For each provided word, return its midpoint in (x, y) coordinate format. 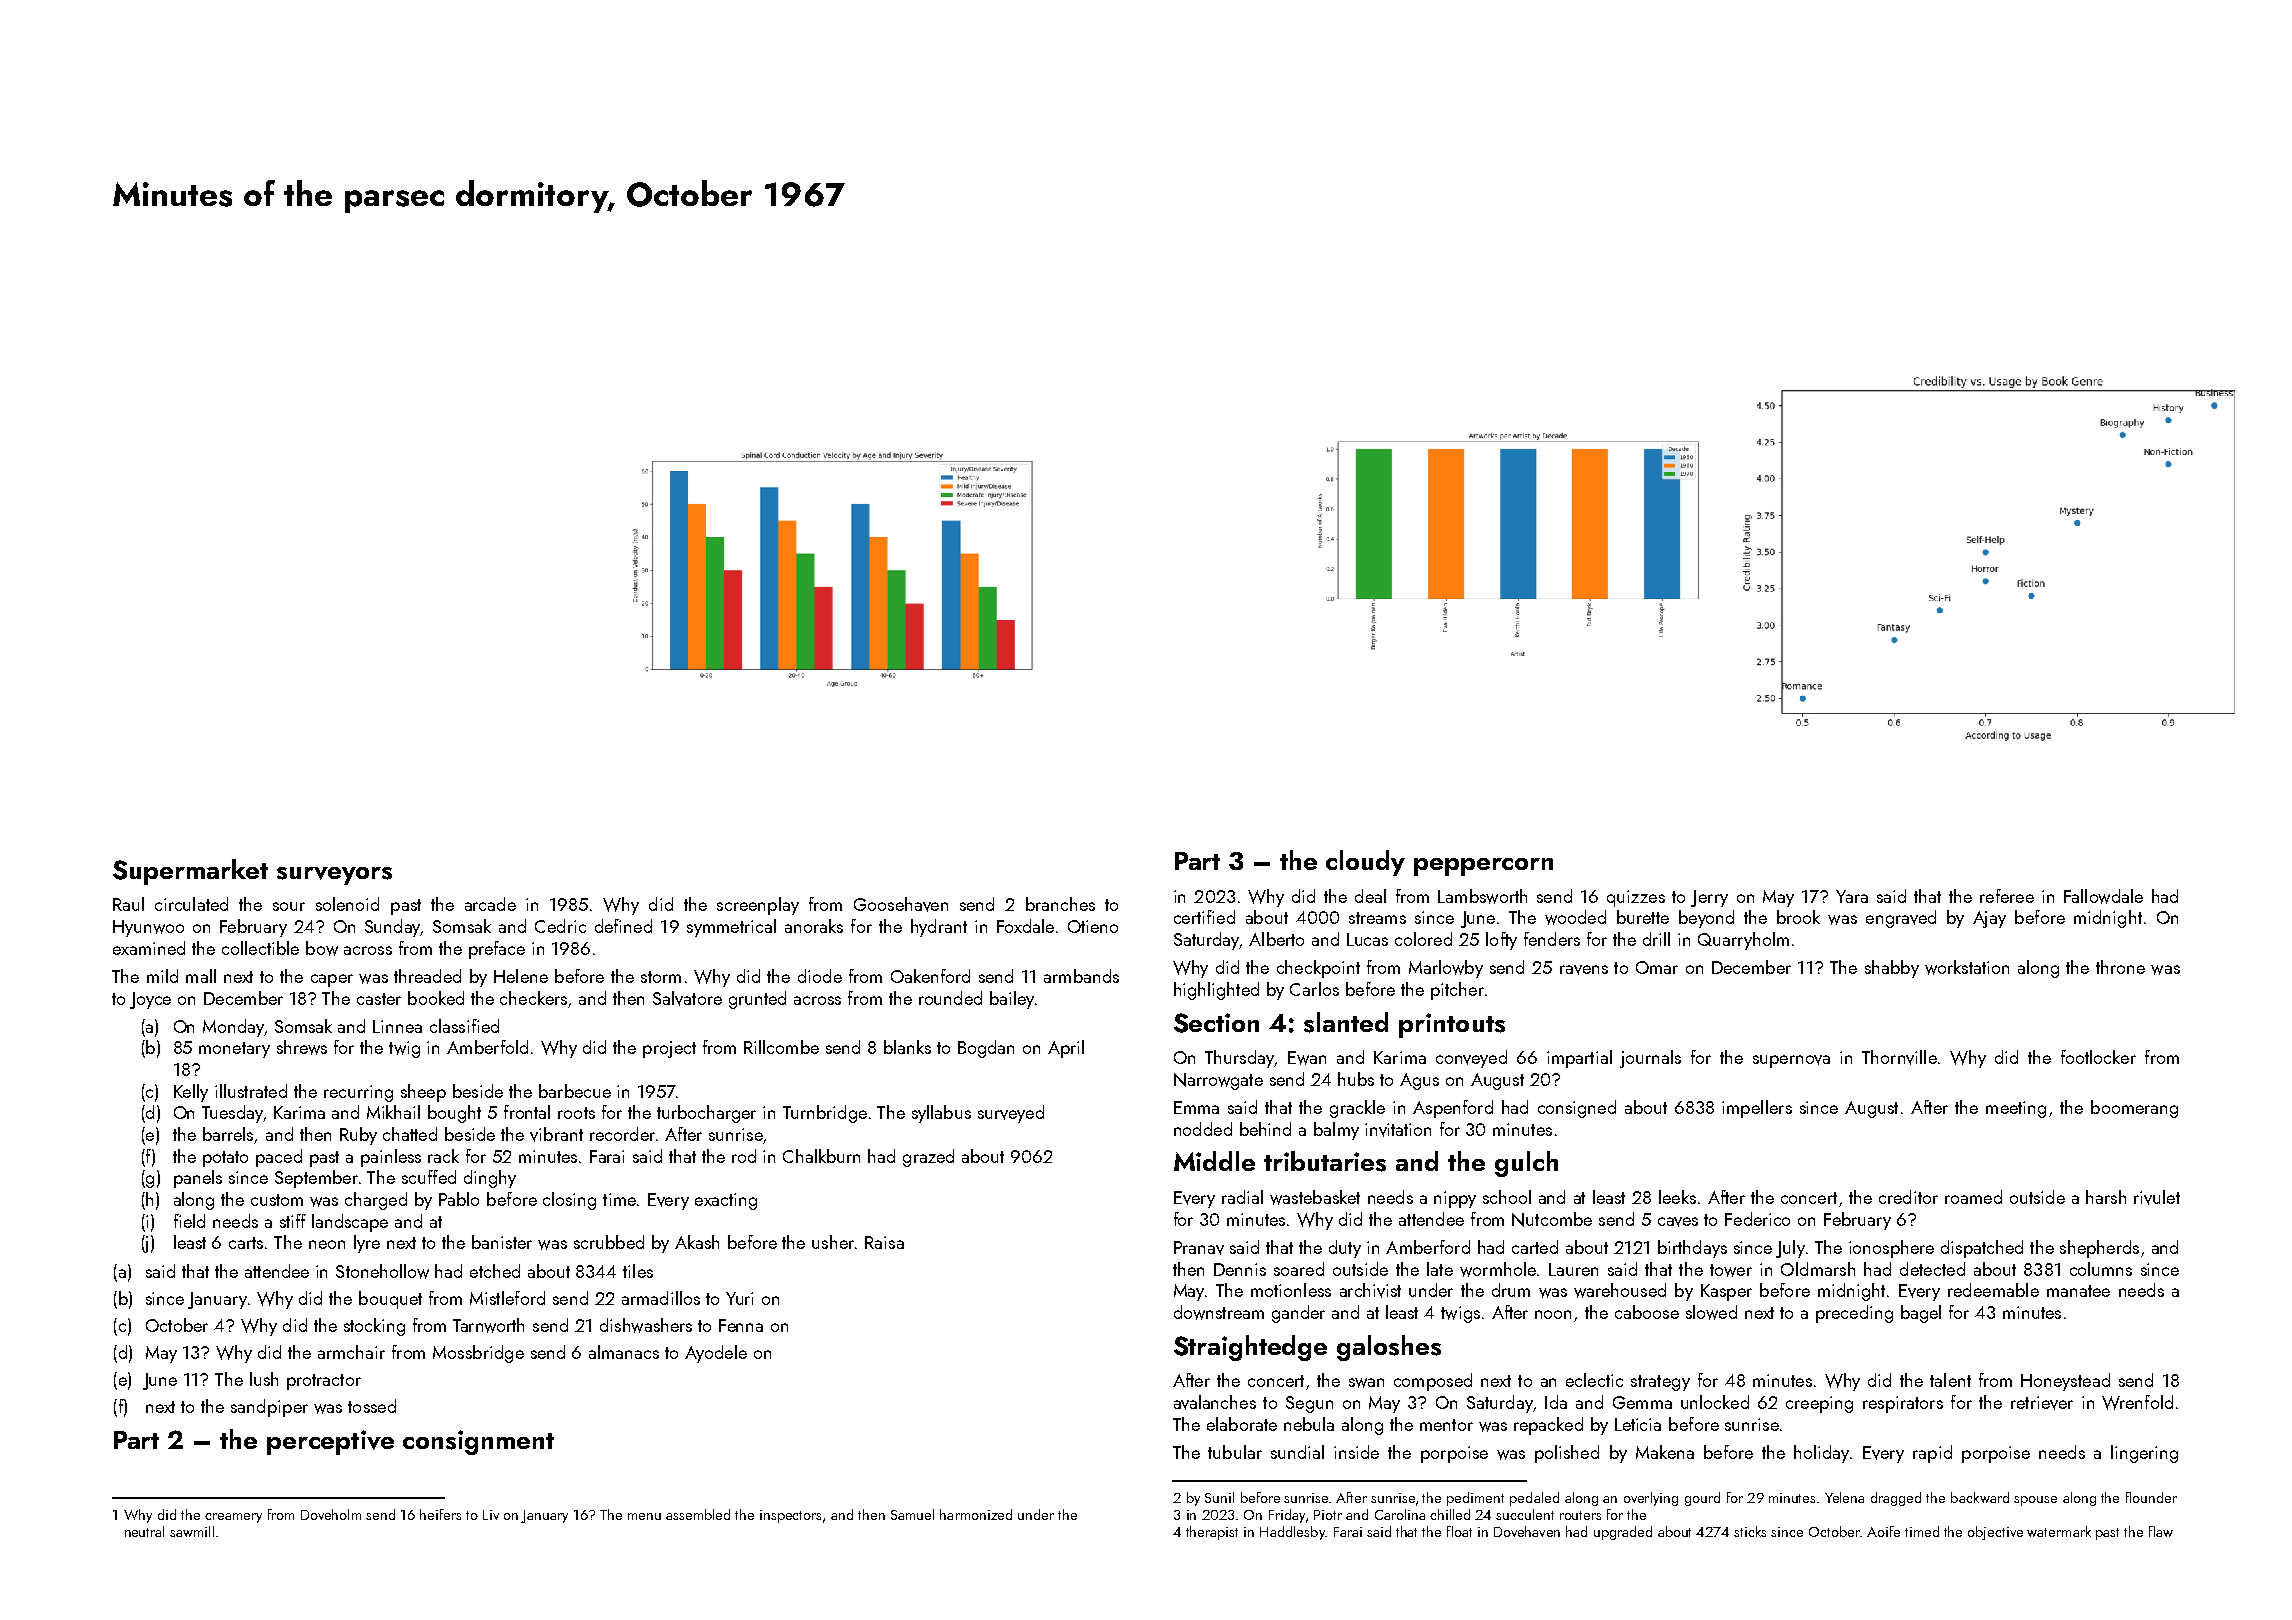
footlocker (2098, 1057)
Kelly (191, 1093)
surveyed (1011, 1114)
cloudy (1365, 863)
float (1459, 1531)
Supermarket (190, 872)
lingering (2144, 1454)
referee (2007, 896)
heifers (440, 1514)
